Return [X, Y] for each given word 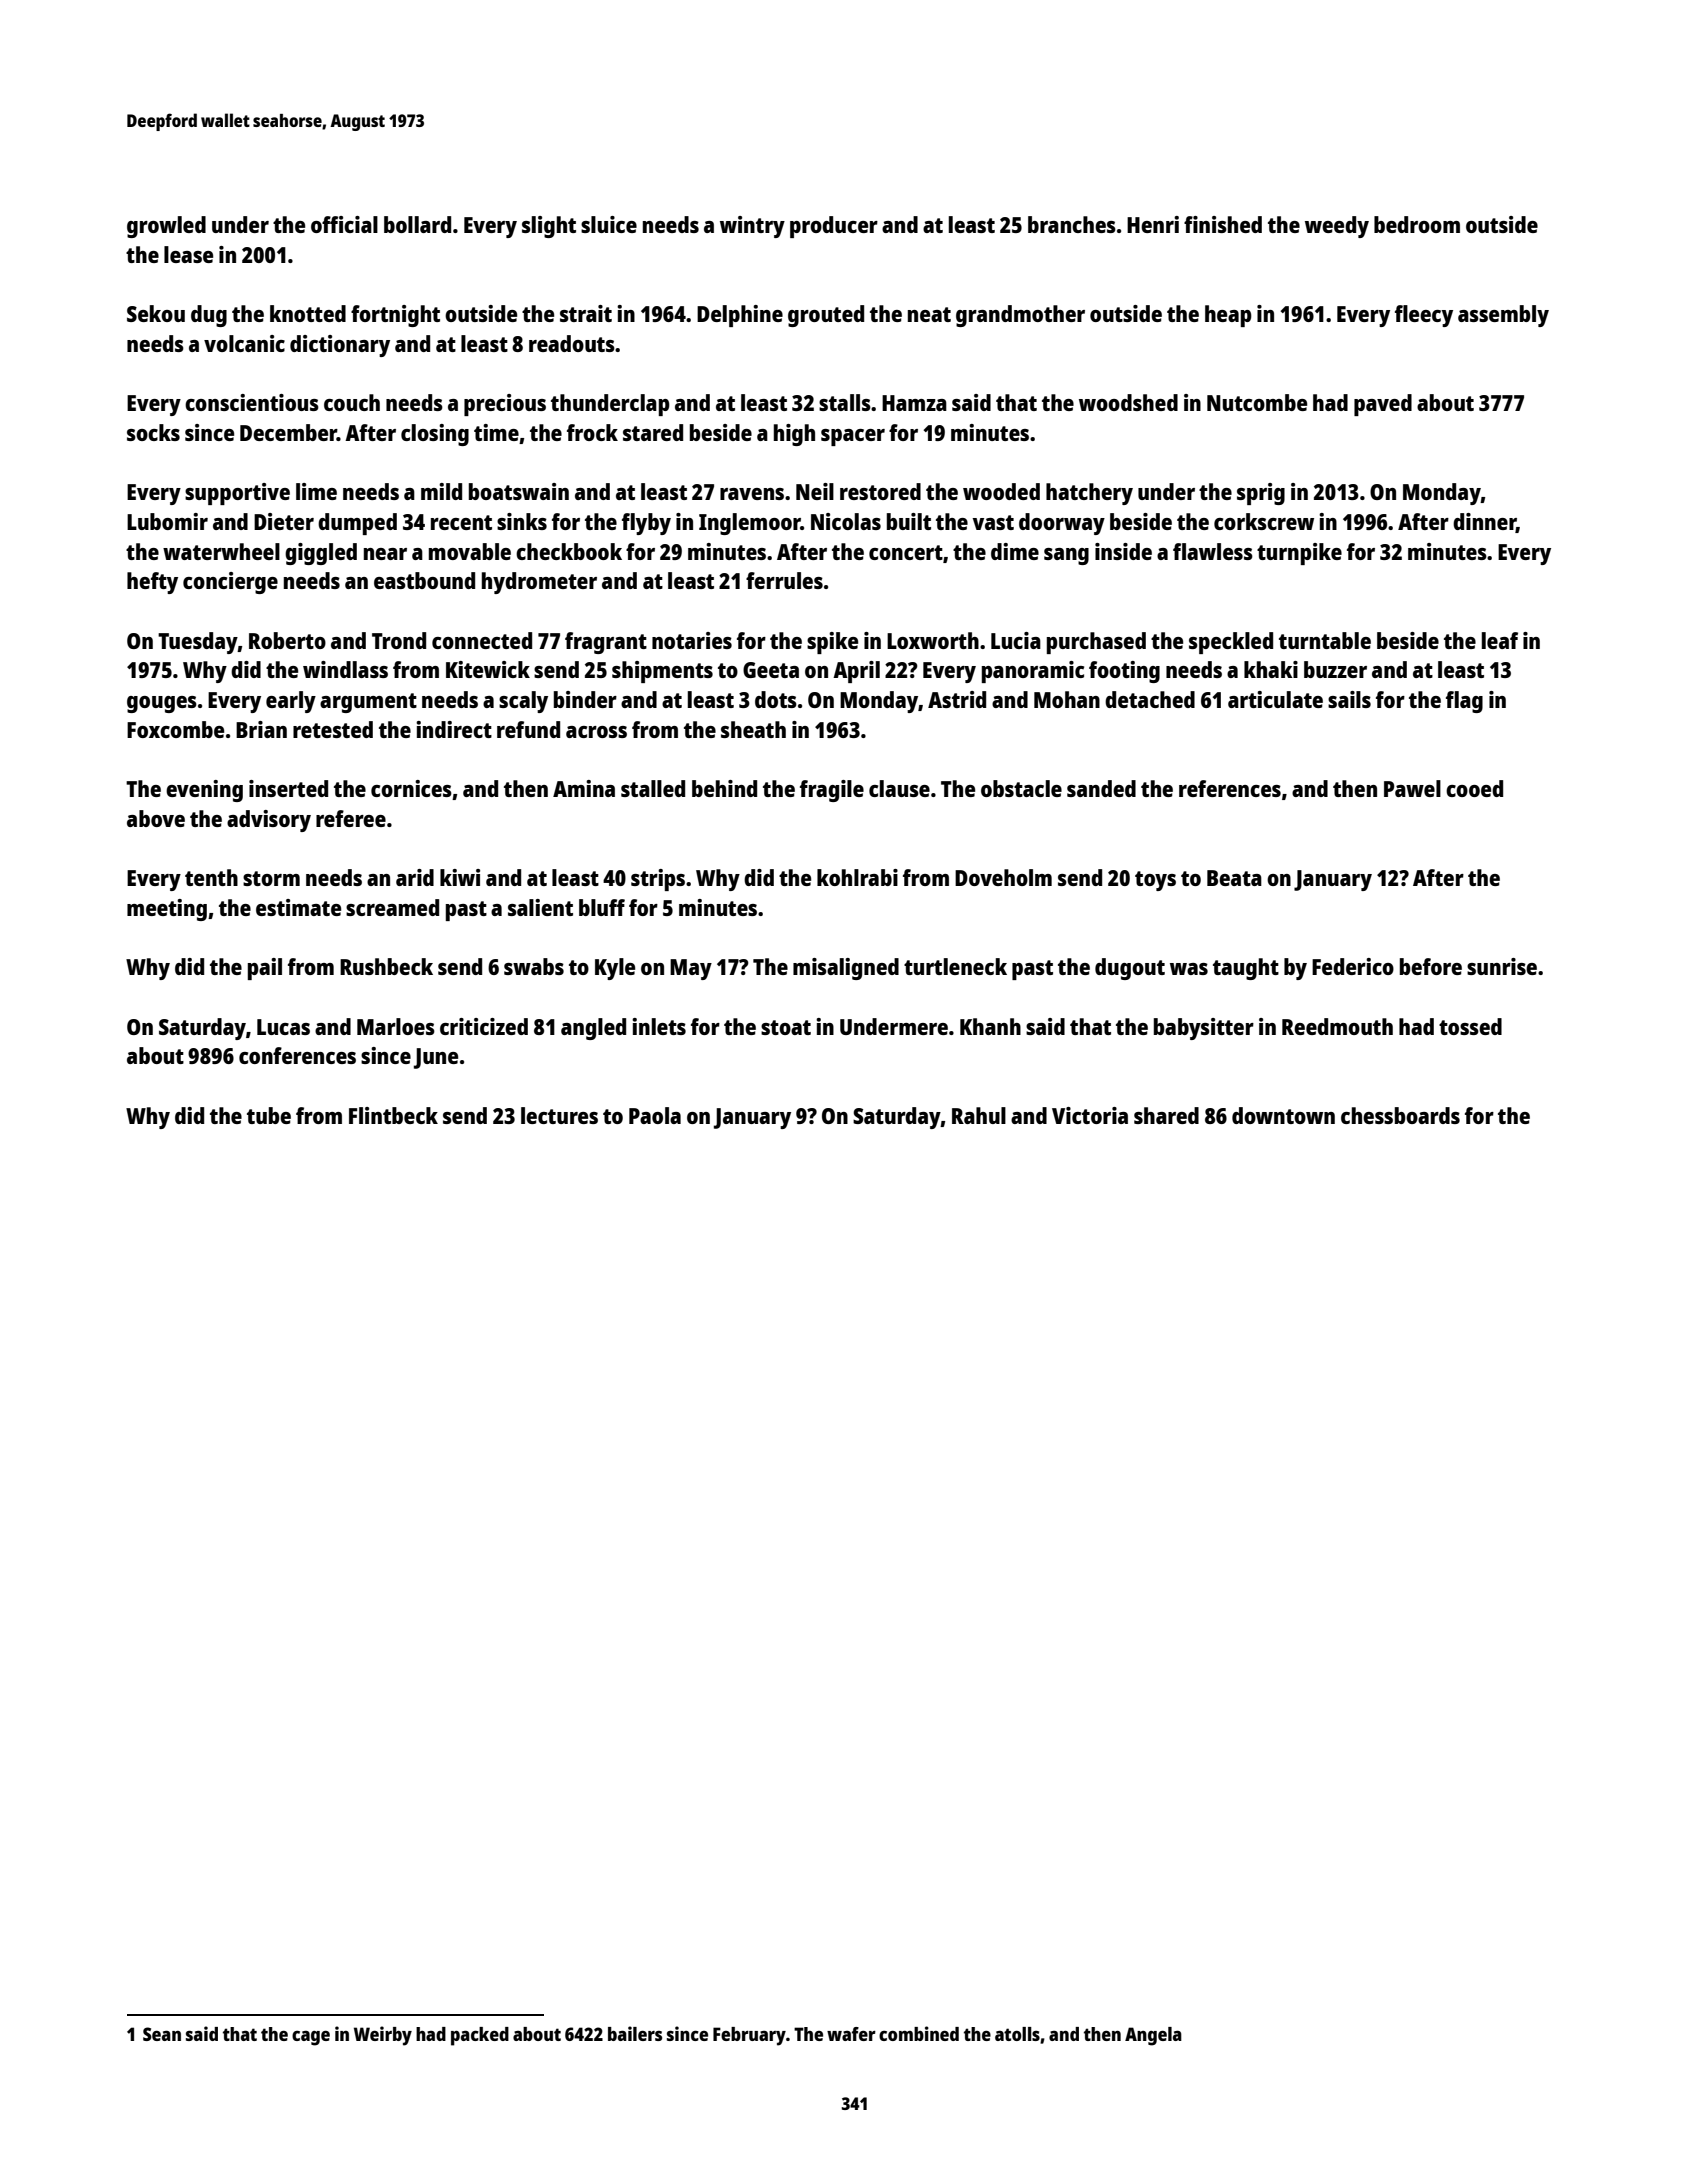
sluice [609, 224]
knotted [308, 313]
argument [368, 703]
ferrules [784, 580]
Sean [162, 2034]
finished [1223, 224]
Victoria [1090, 1115]
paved [1383, 405]
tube [269, 1115]
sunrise [1502, 966]
